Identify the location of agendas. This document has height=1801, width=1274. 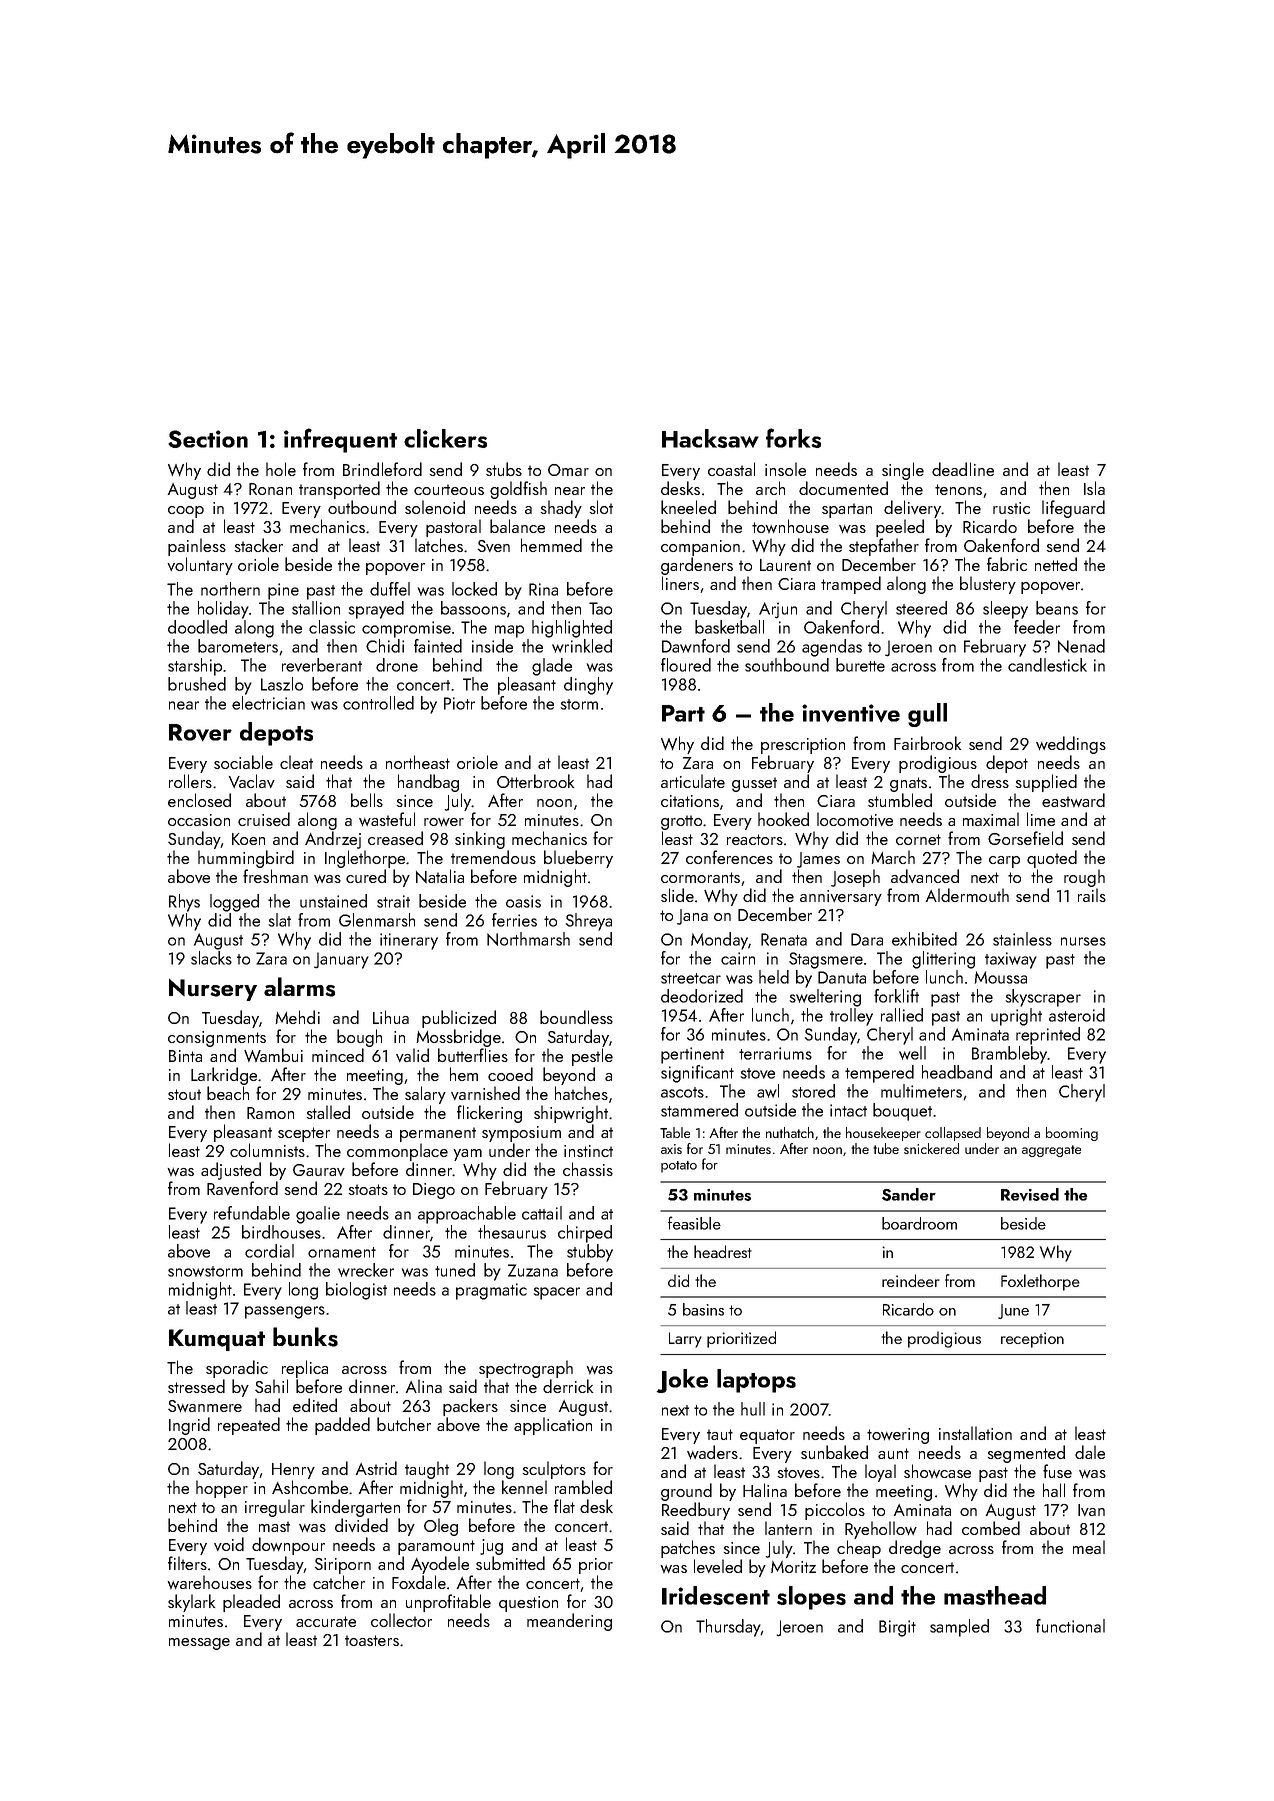
(832, 648).
